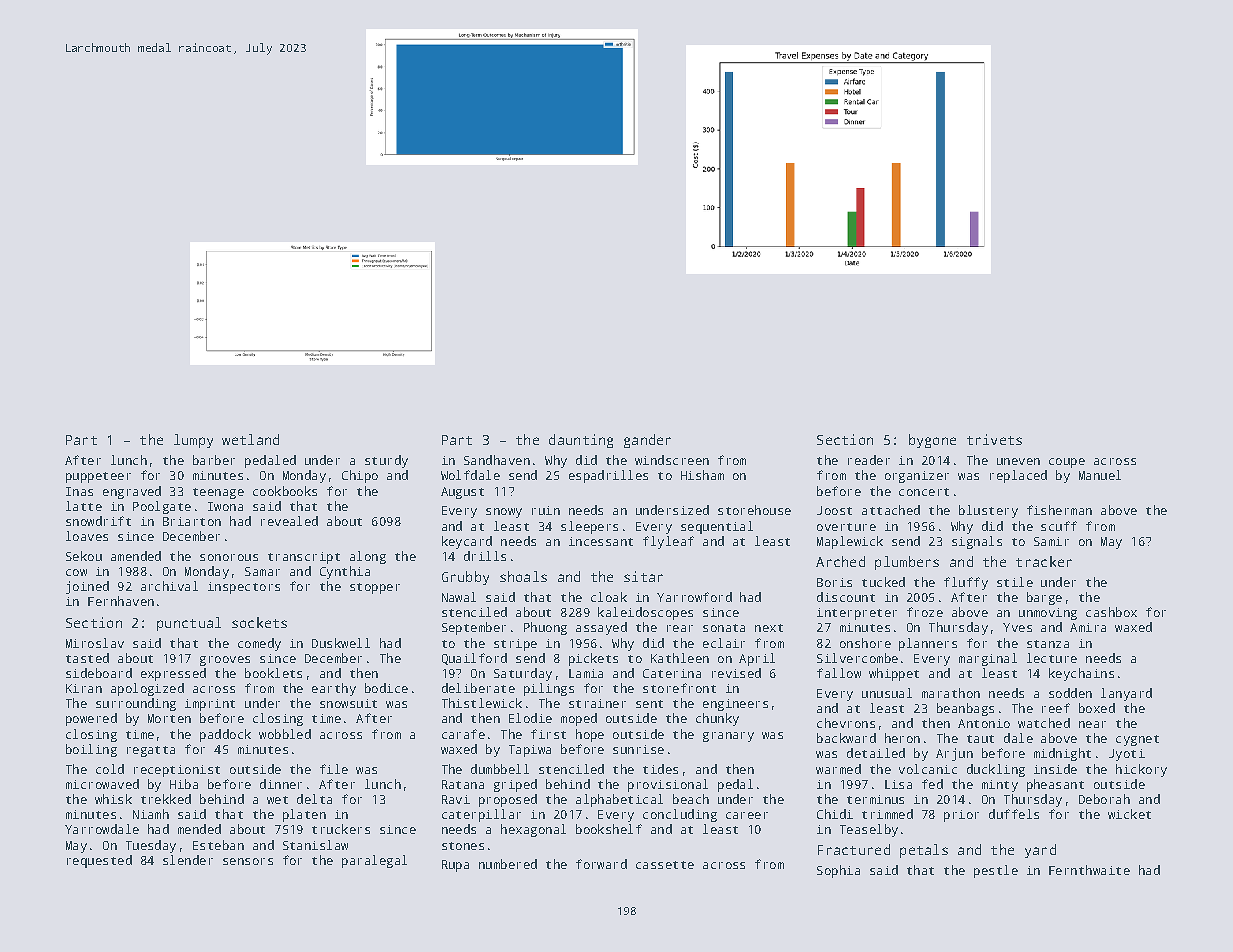  Describe the element at coordinates (1051, 541) in the screenshot. I see `Samir` at that location.
